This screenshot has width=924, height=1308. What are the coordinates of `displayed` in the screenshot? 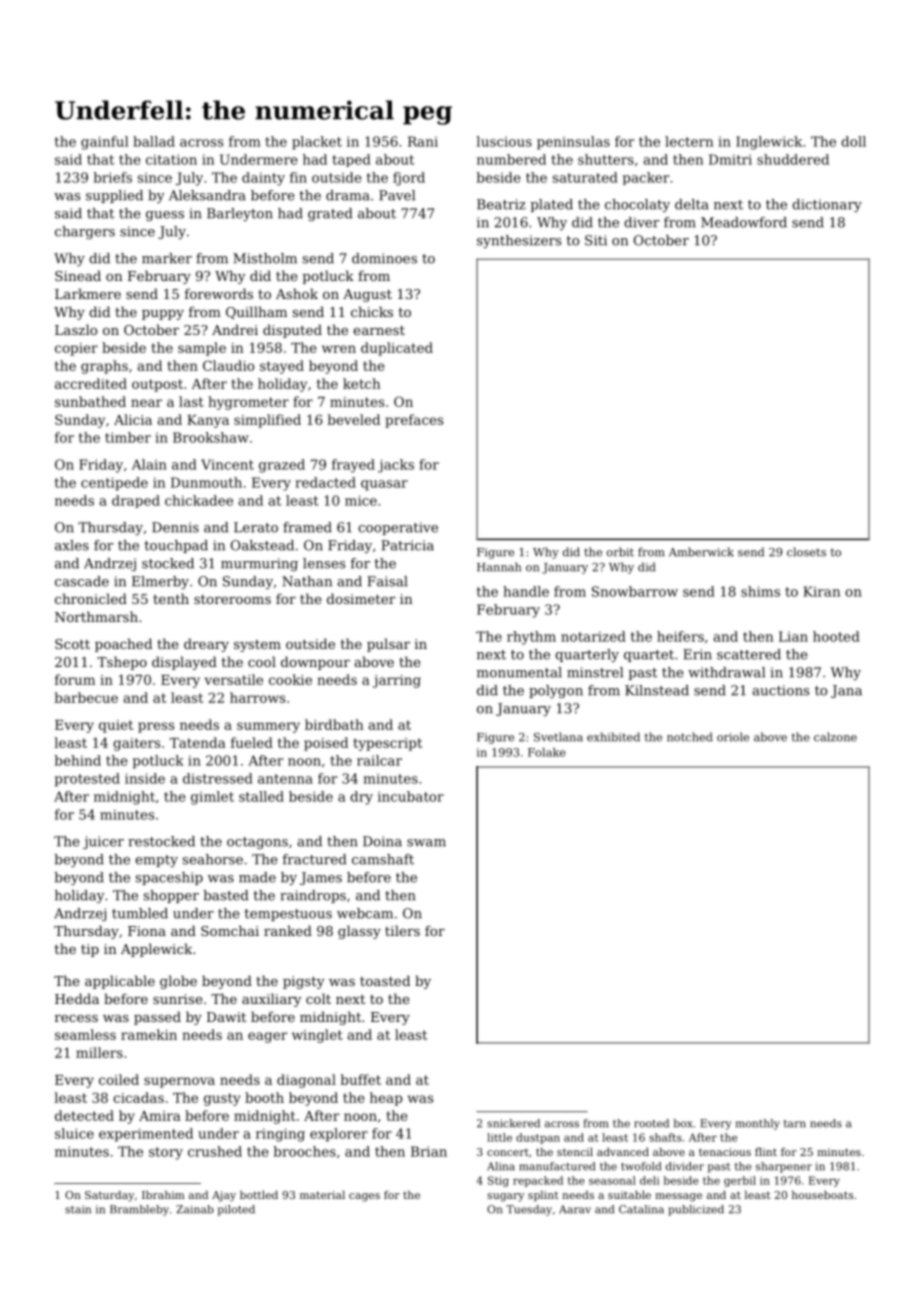 It's located at (184, 663).
